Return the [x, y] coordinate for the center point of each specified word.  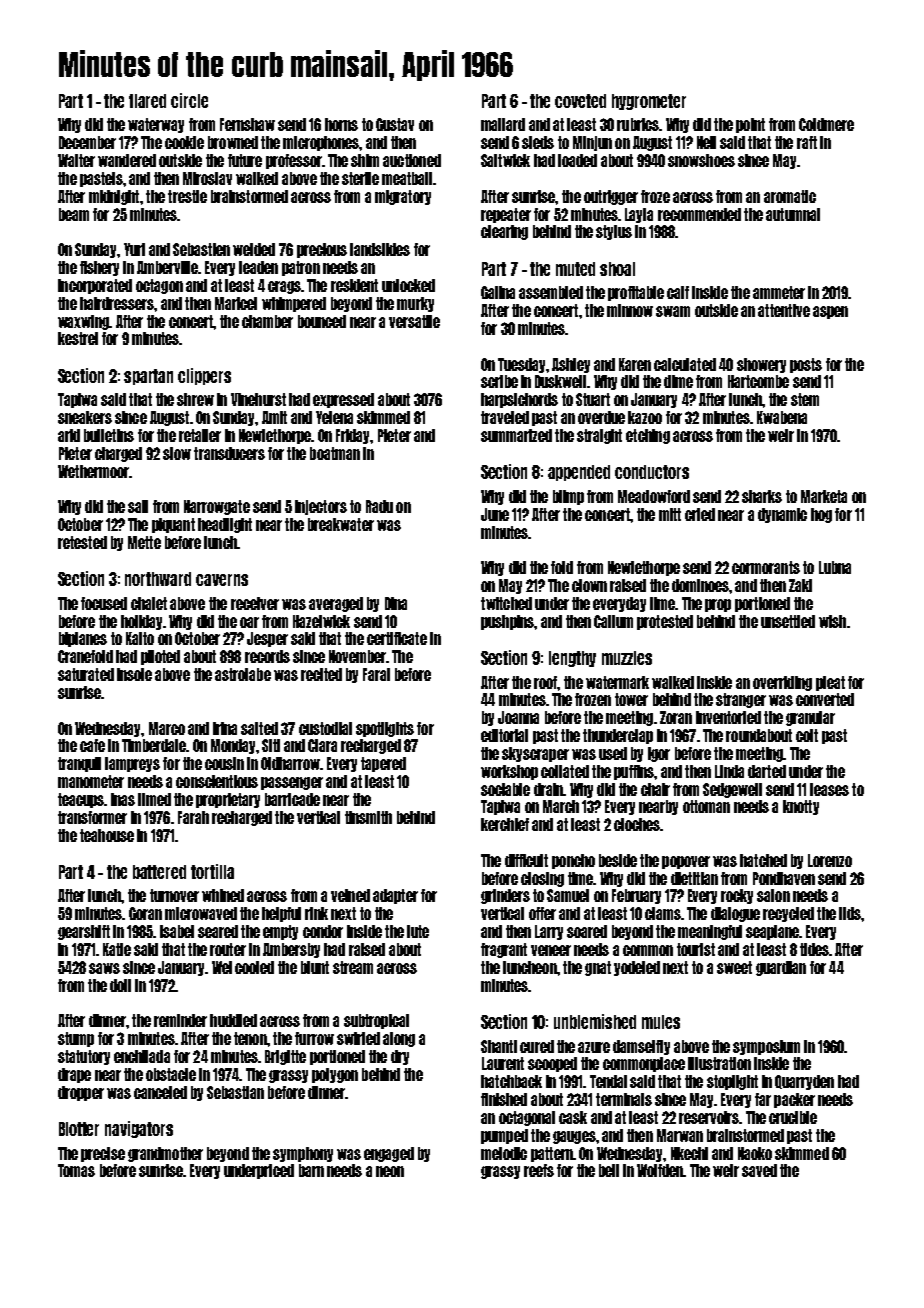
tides [814, 949]
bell [609, 1170]
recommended [699, 214]
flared [147, 101]
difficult [526, 860]
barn [311, 1170]
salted [259, 728]
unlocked [408, 285]
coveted [580, 101]
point [750, 125]
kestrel [78, 338]
